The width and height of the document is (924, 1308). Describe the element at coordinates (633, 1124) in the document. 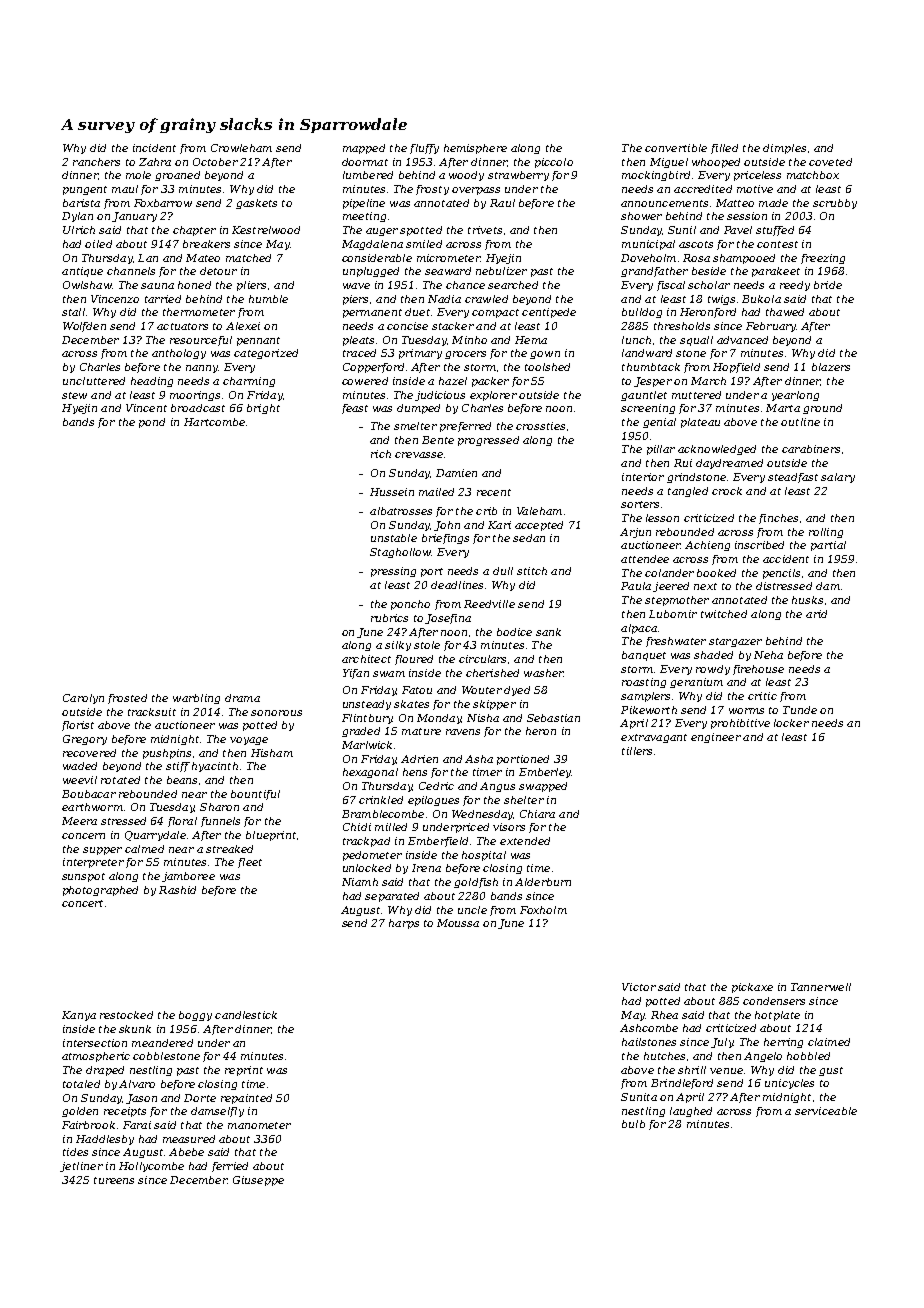

I see `bulb` at that location.
